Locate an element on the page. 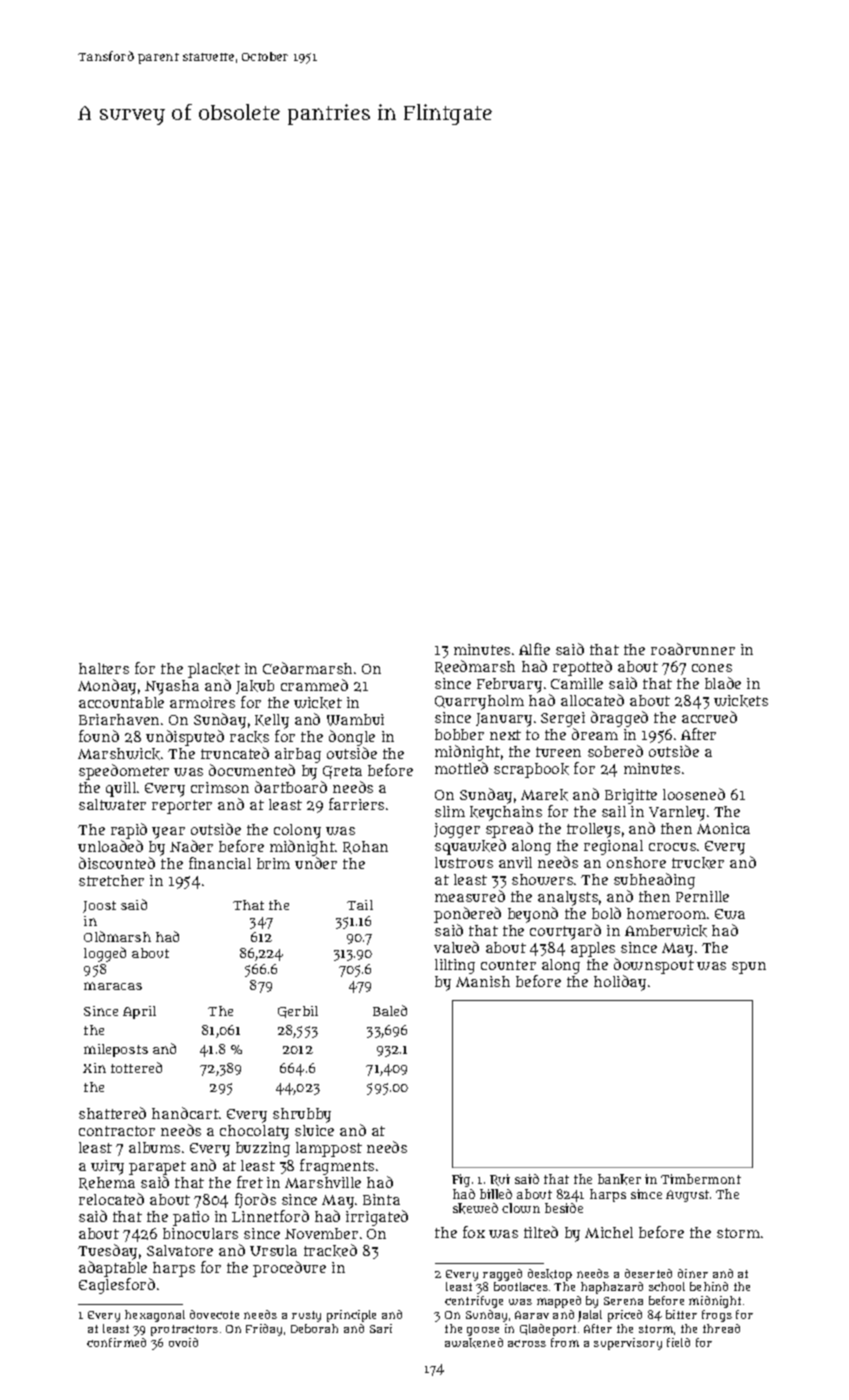 The image size is (849, 1400). spun is located at coordinates (749, 968).
